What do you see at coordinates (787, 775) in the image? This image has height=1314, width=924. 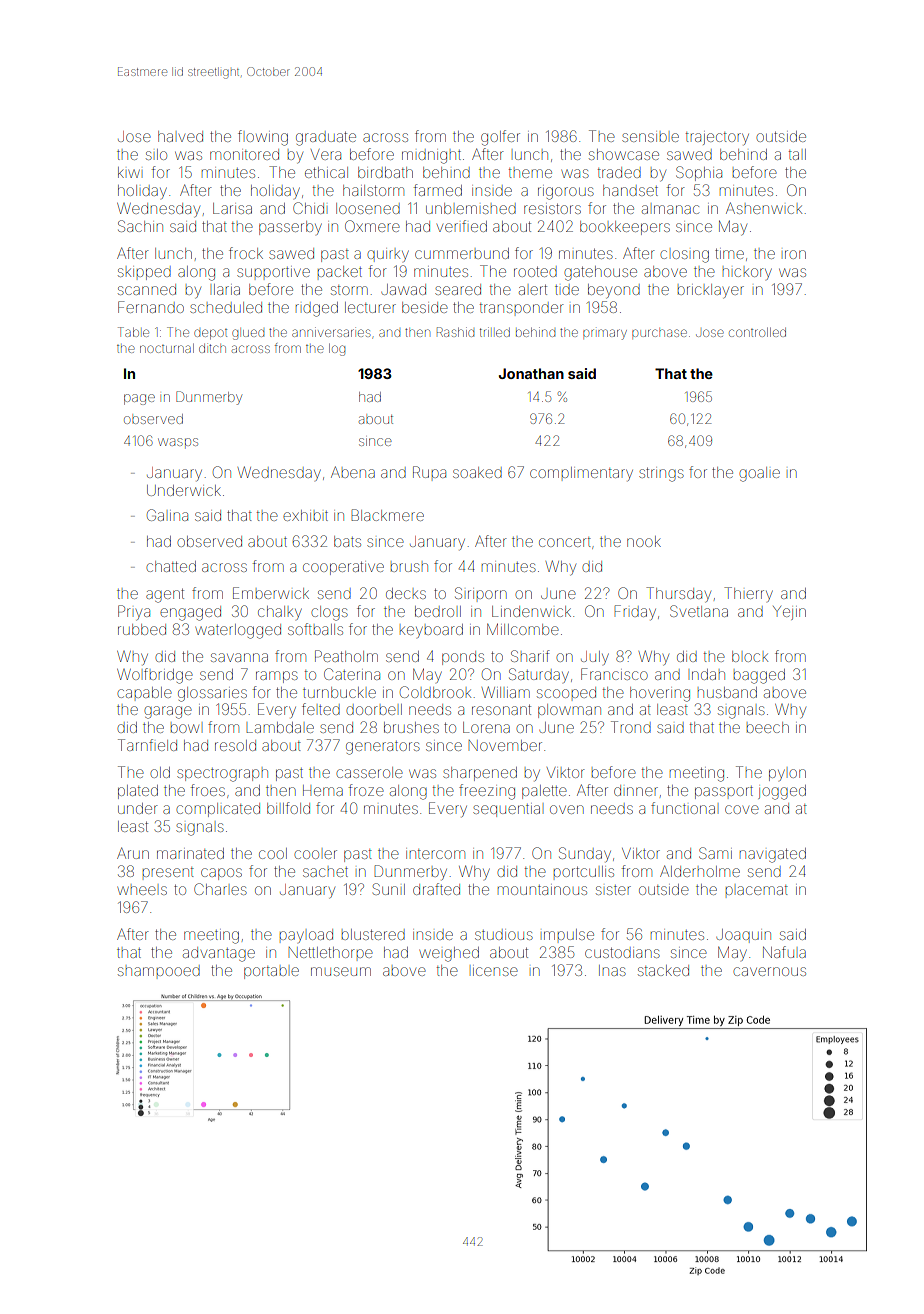 I see `pylon` at bounding box center [787, 775].
